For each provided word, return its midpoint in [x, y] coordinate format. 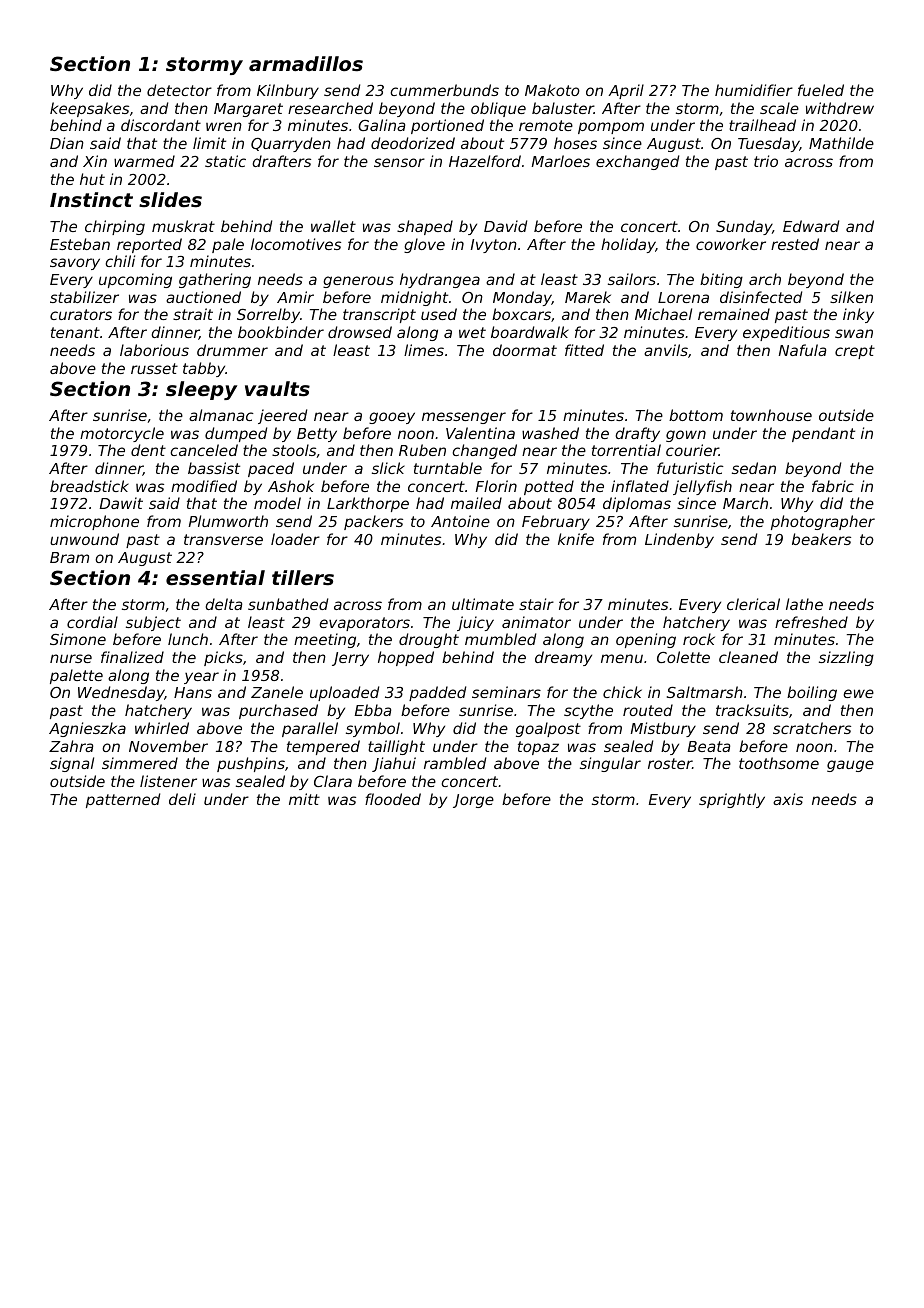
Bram [69, 557]
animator [536, 622]
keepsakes [89, 109]
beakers [821, 539]
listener [168, 781]
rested [795, 244]
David [505, 226]
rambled [455, 763]
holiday [628, 245]
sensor [399, 162]
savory [75, 264]
